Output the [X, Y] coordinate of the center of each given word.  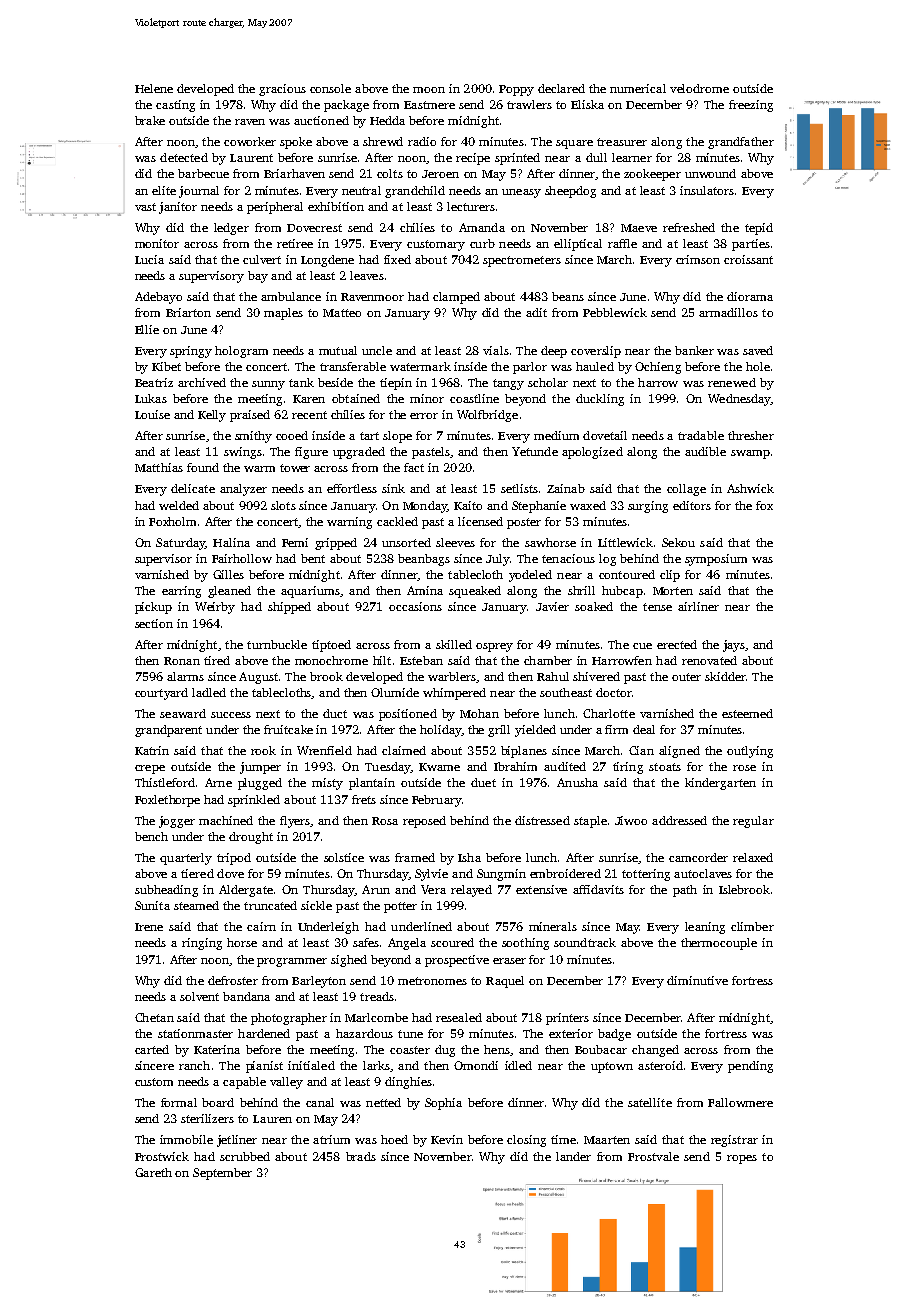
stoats [665, 767]
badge [614, 1035]
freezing [751, 106]
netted [383, 1102]
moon [429, 90]
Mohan [479, 713]
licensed [480, 521]
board [218, 1102]
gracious [282, 90]
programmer [292, 962]
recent [309, 415]
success [231, 715]
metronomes [432, 981]
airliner [698, 606]
